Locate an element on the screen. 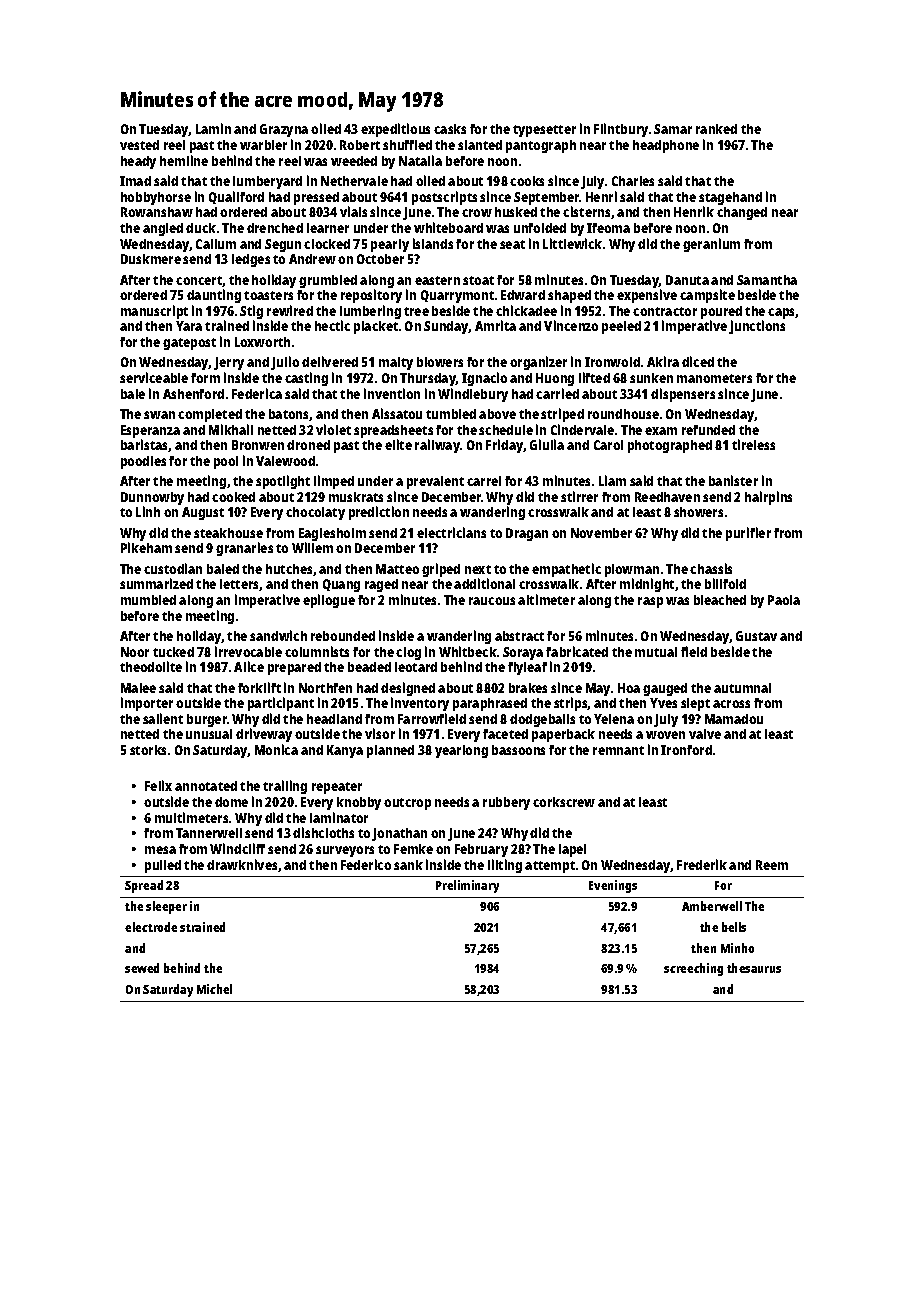 The image size is (924, 1308). vested is located at coordinates (139, 145).
